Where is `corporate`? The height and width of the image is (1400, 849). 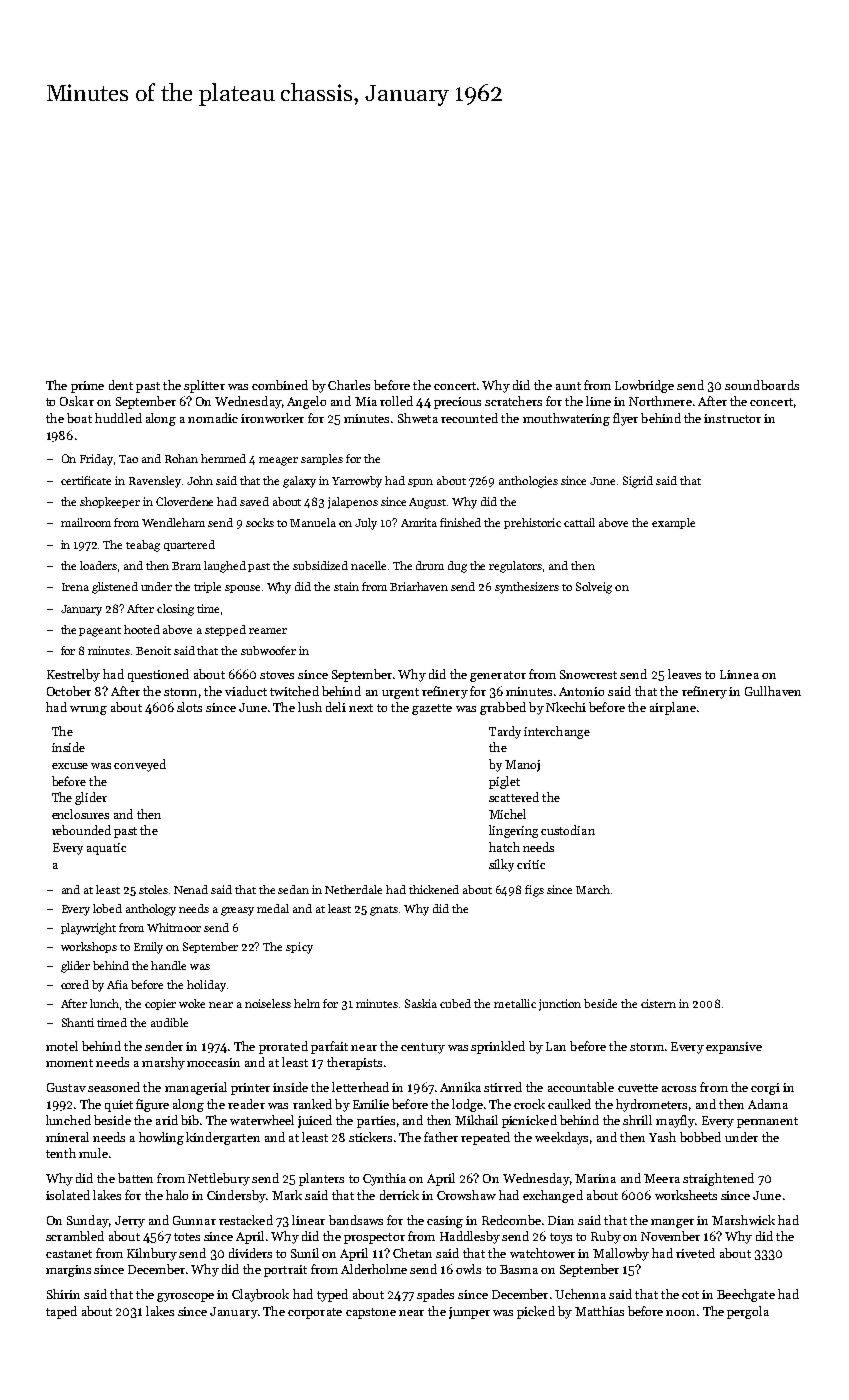 corporate is located at coordinates (315, 1313).
